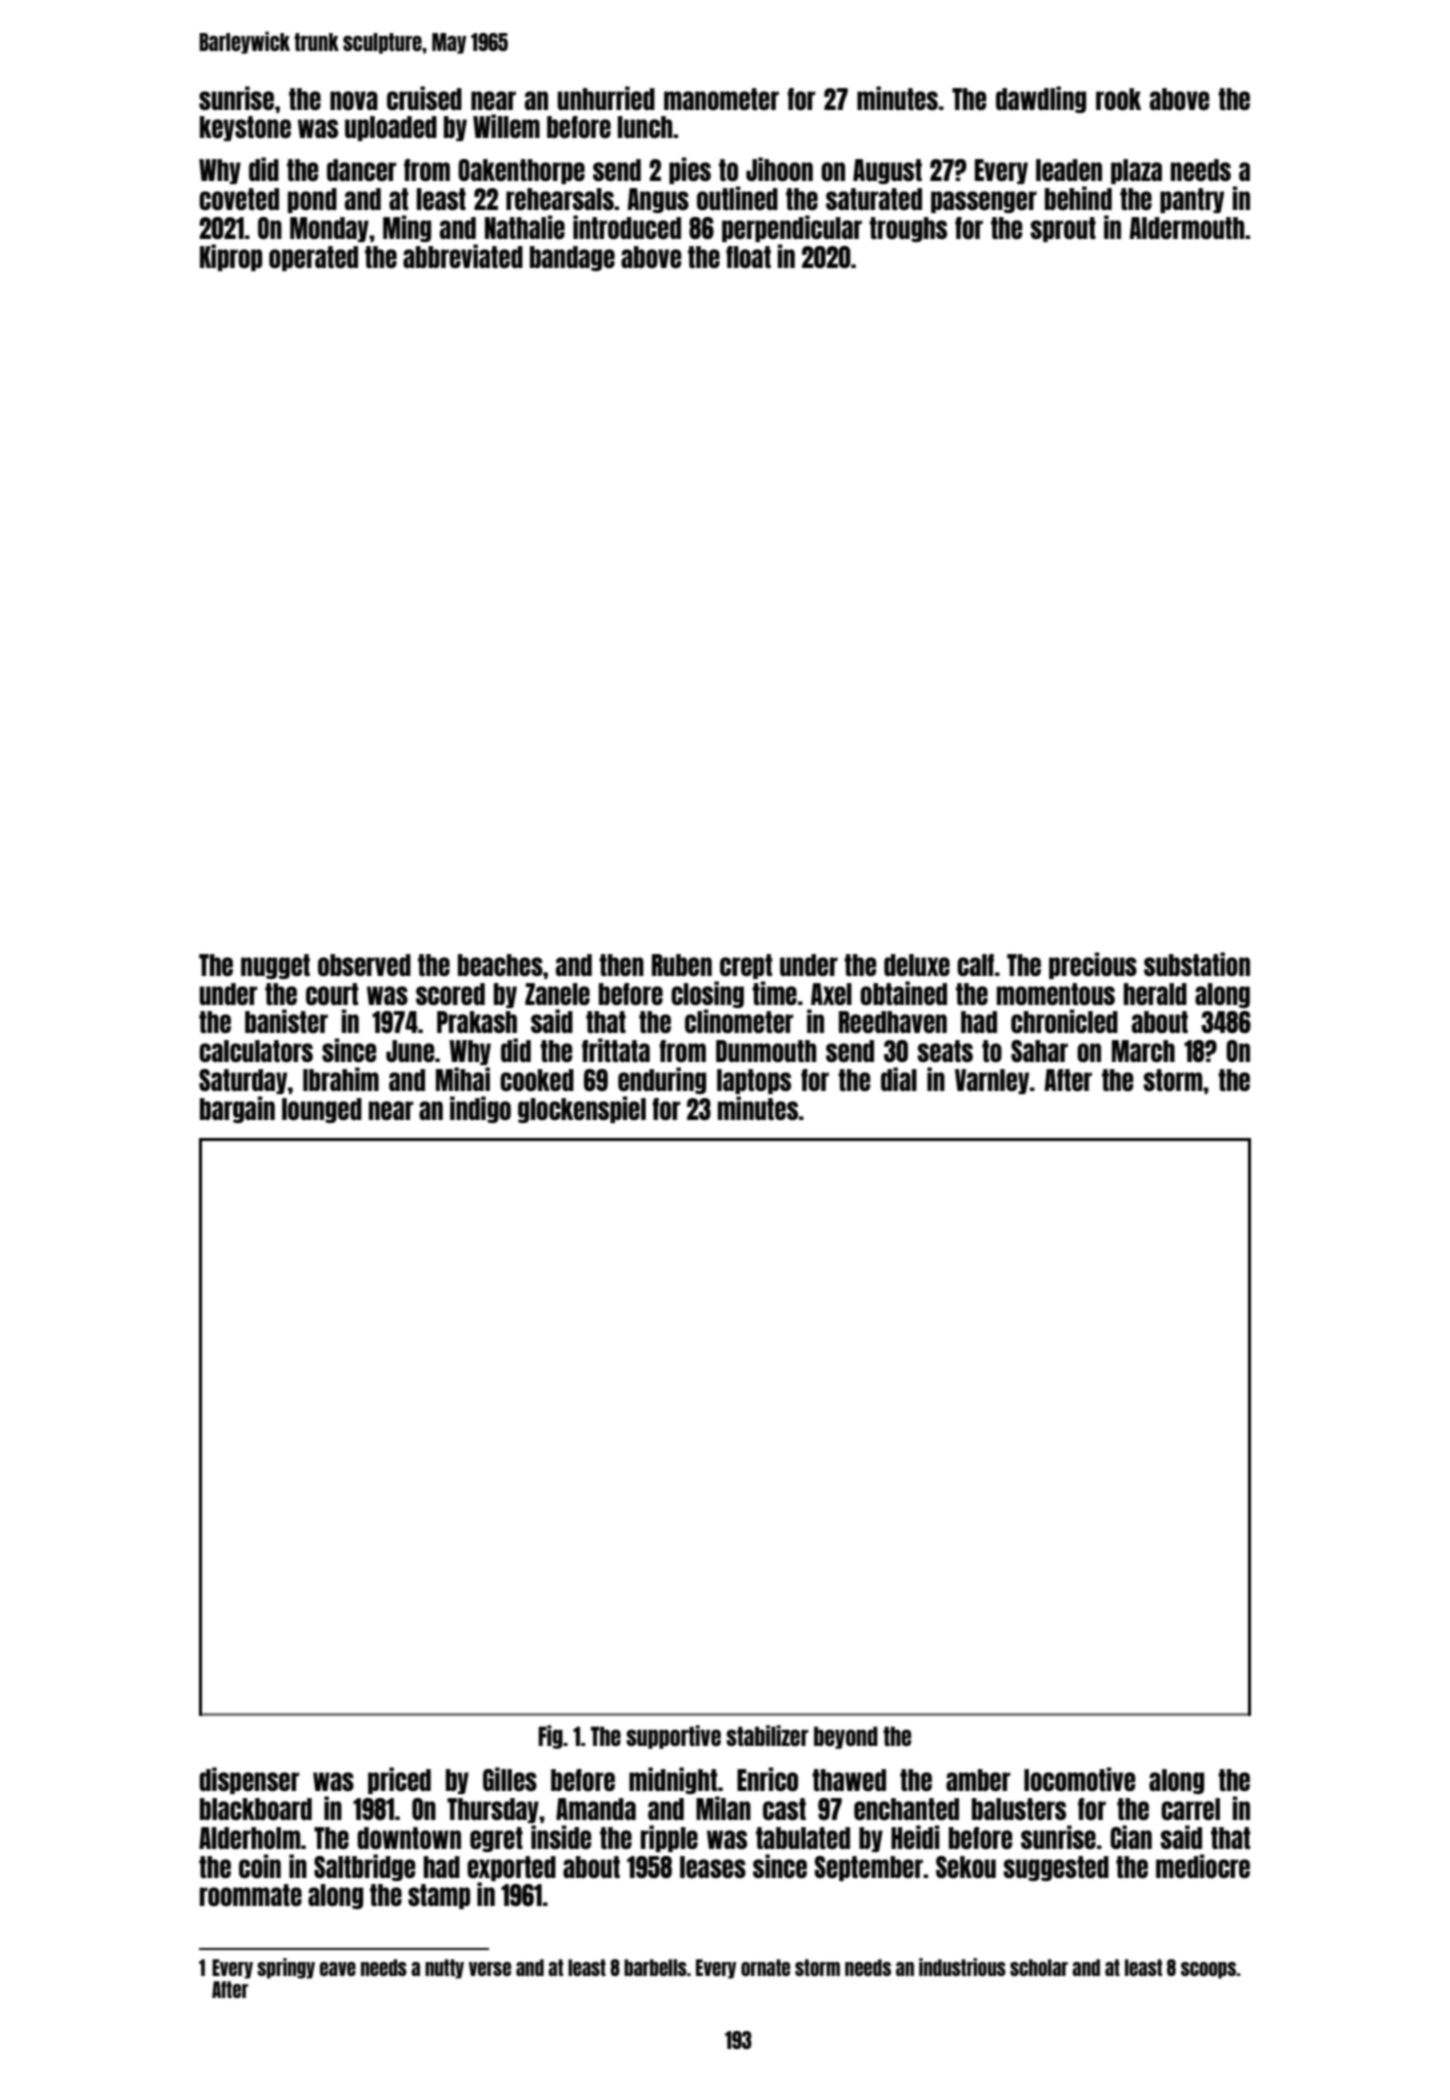 This screenshot has height=2100, width=1450. I want to click on float, so click(748, 257).
